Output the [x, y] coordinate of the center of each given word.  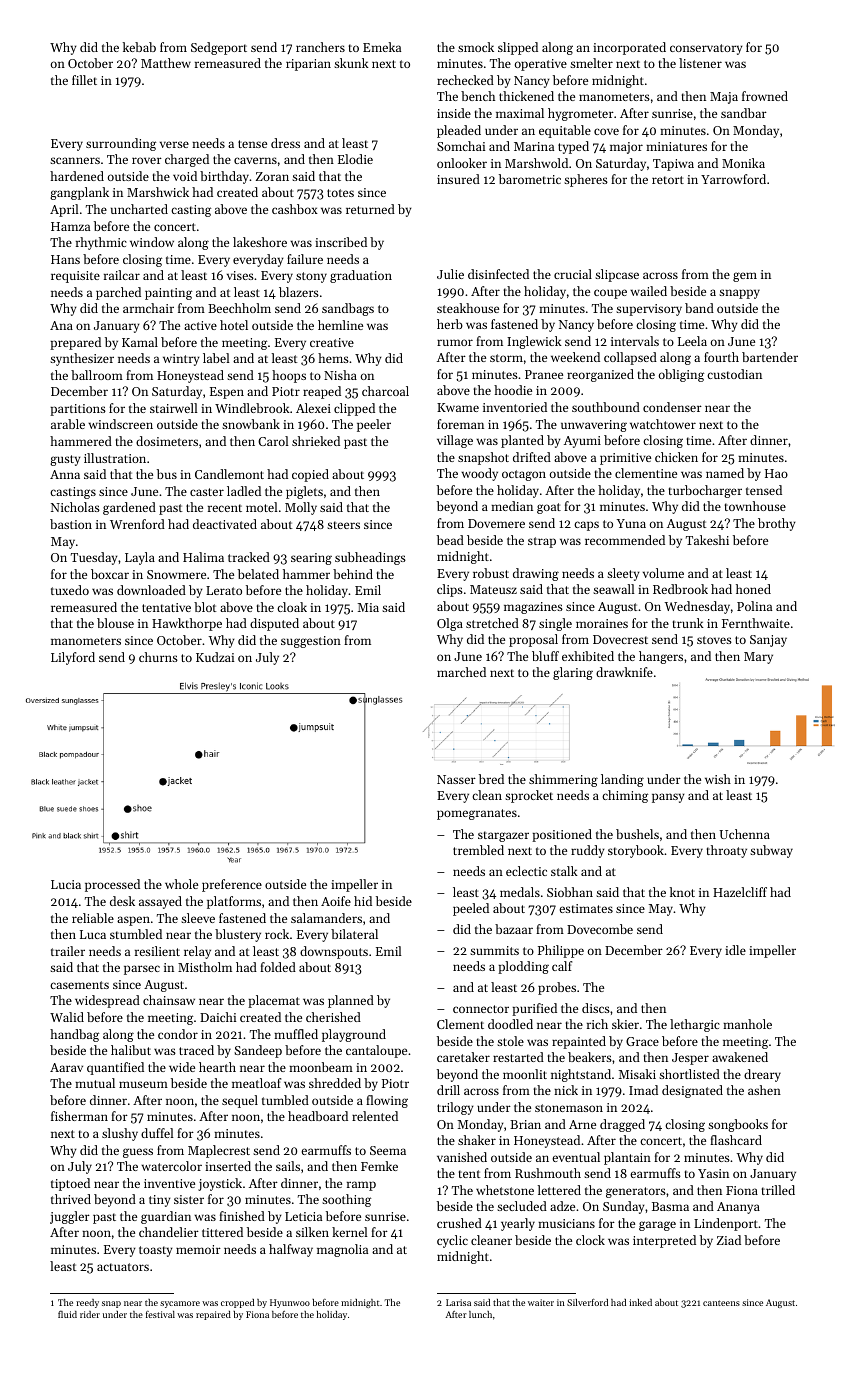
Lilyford [73, 658]
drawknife [624, 672]
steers [343, 525]
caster [207, 492]
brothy [776, 524]
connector [481, 1009]
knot [682, 892]
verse [174, 144]
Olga [450, 624]
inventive [169, 1183]
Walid [67, 1017]
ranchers [320, 47]
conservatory [706, 49]
